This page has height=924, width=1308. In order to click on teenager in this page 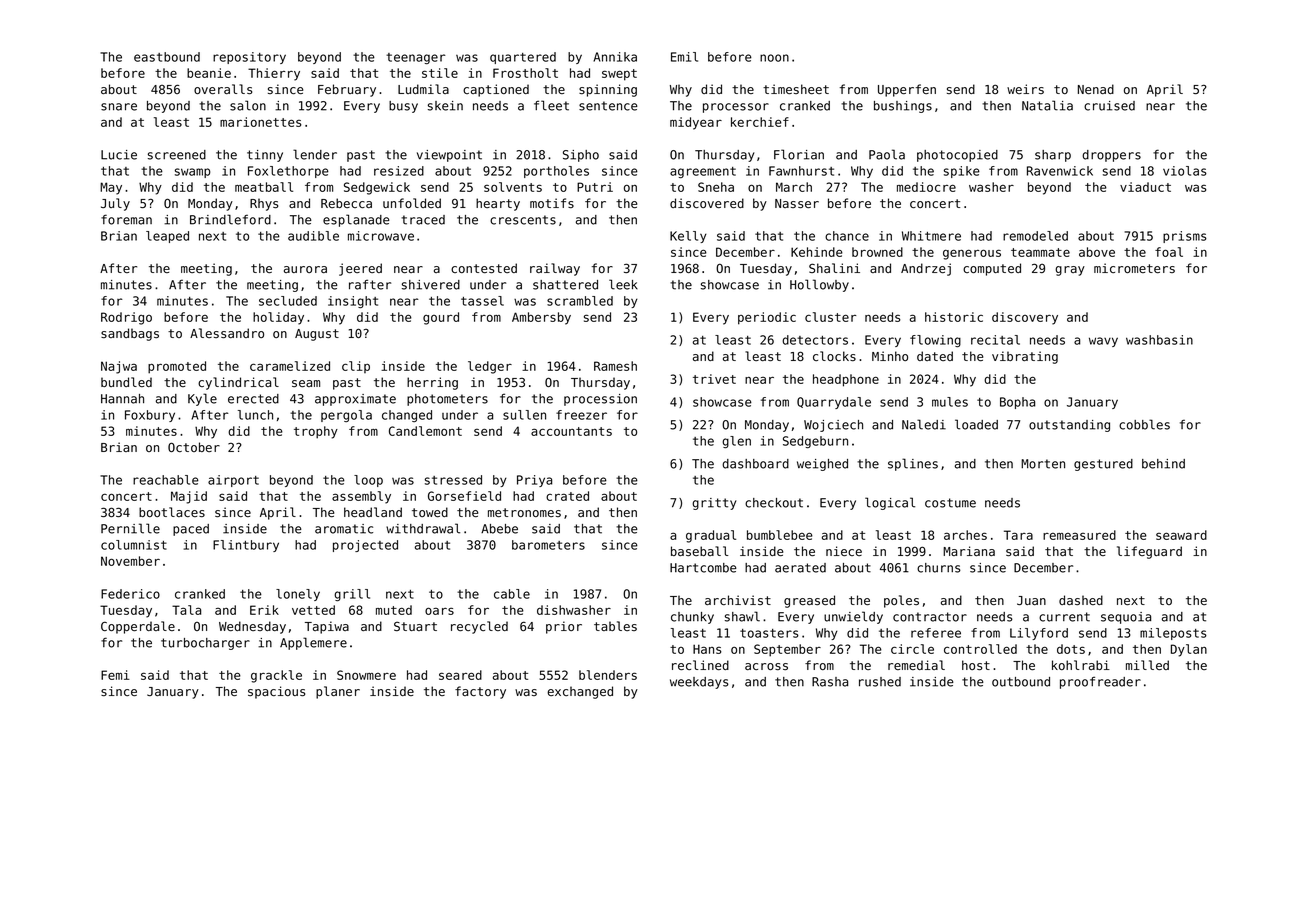, I will do `click(416, 58)`.
